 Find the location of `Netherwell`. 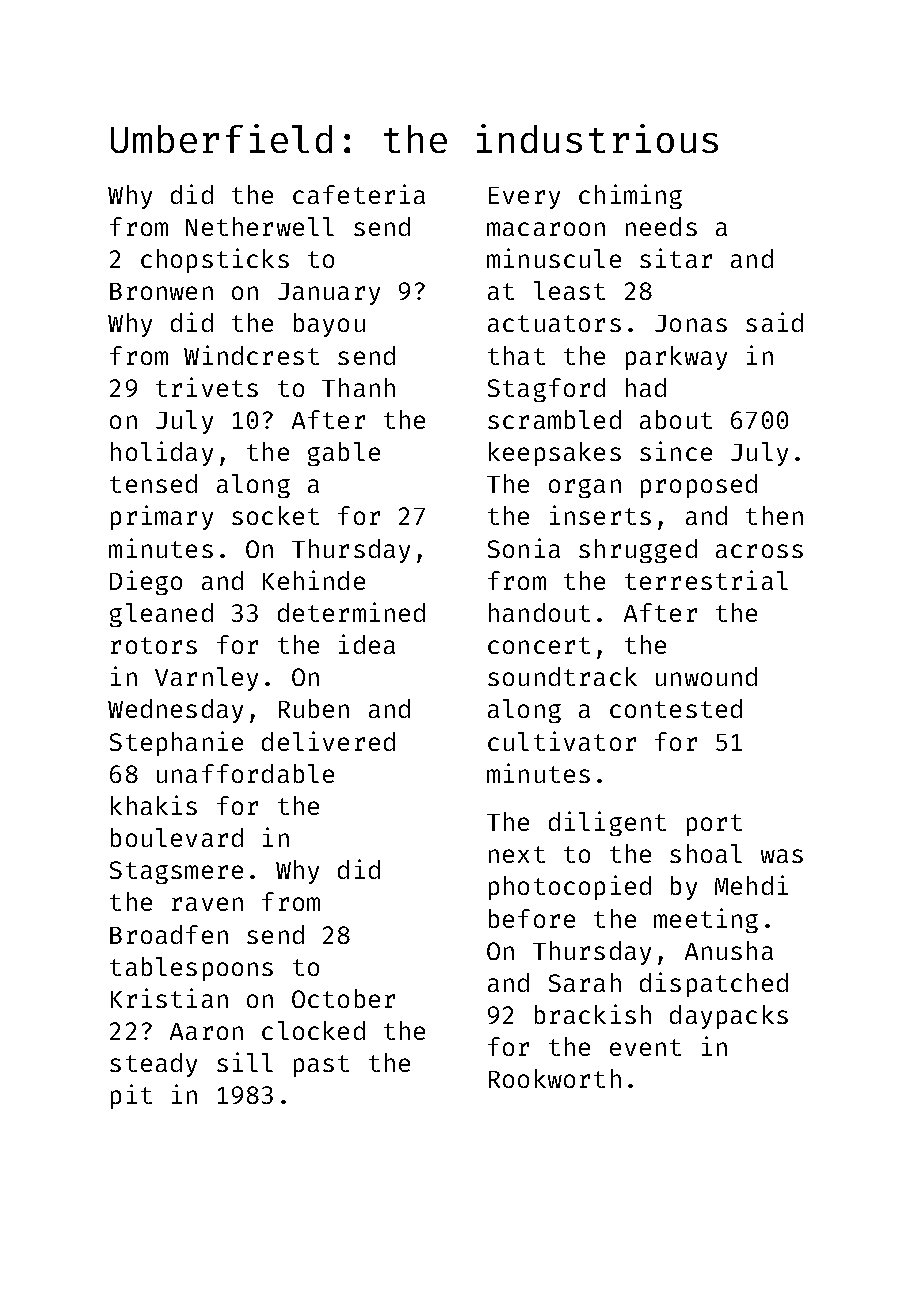

Netherwell is located at coordinates (260, 226).
